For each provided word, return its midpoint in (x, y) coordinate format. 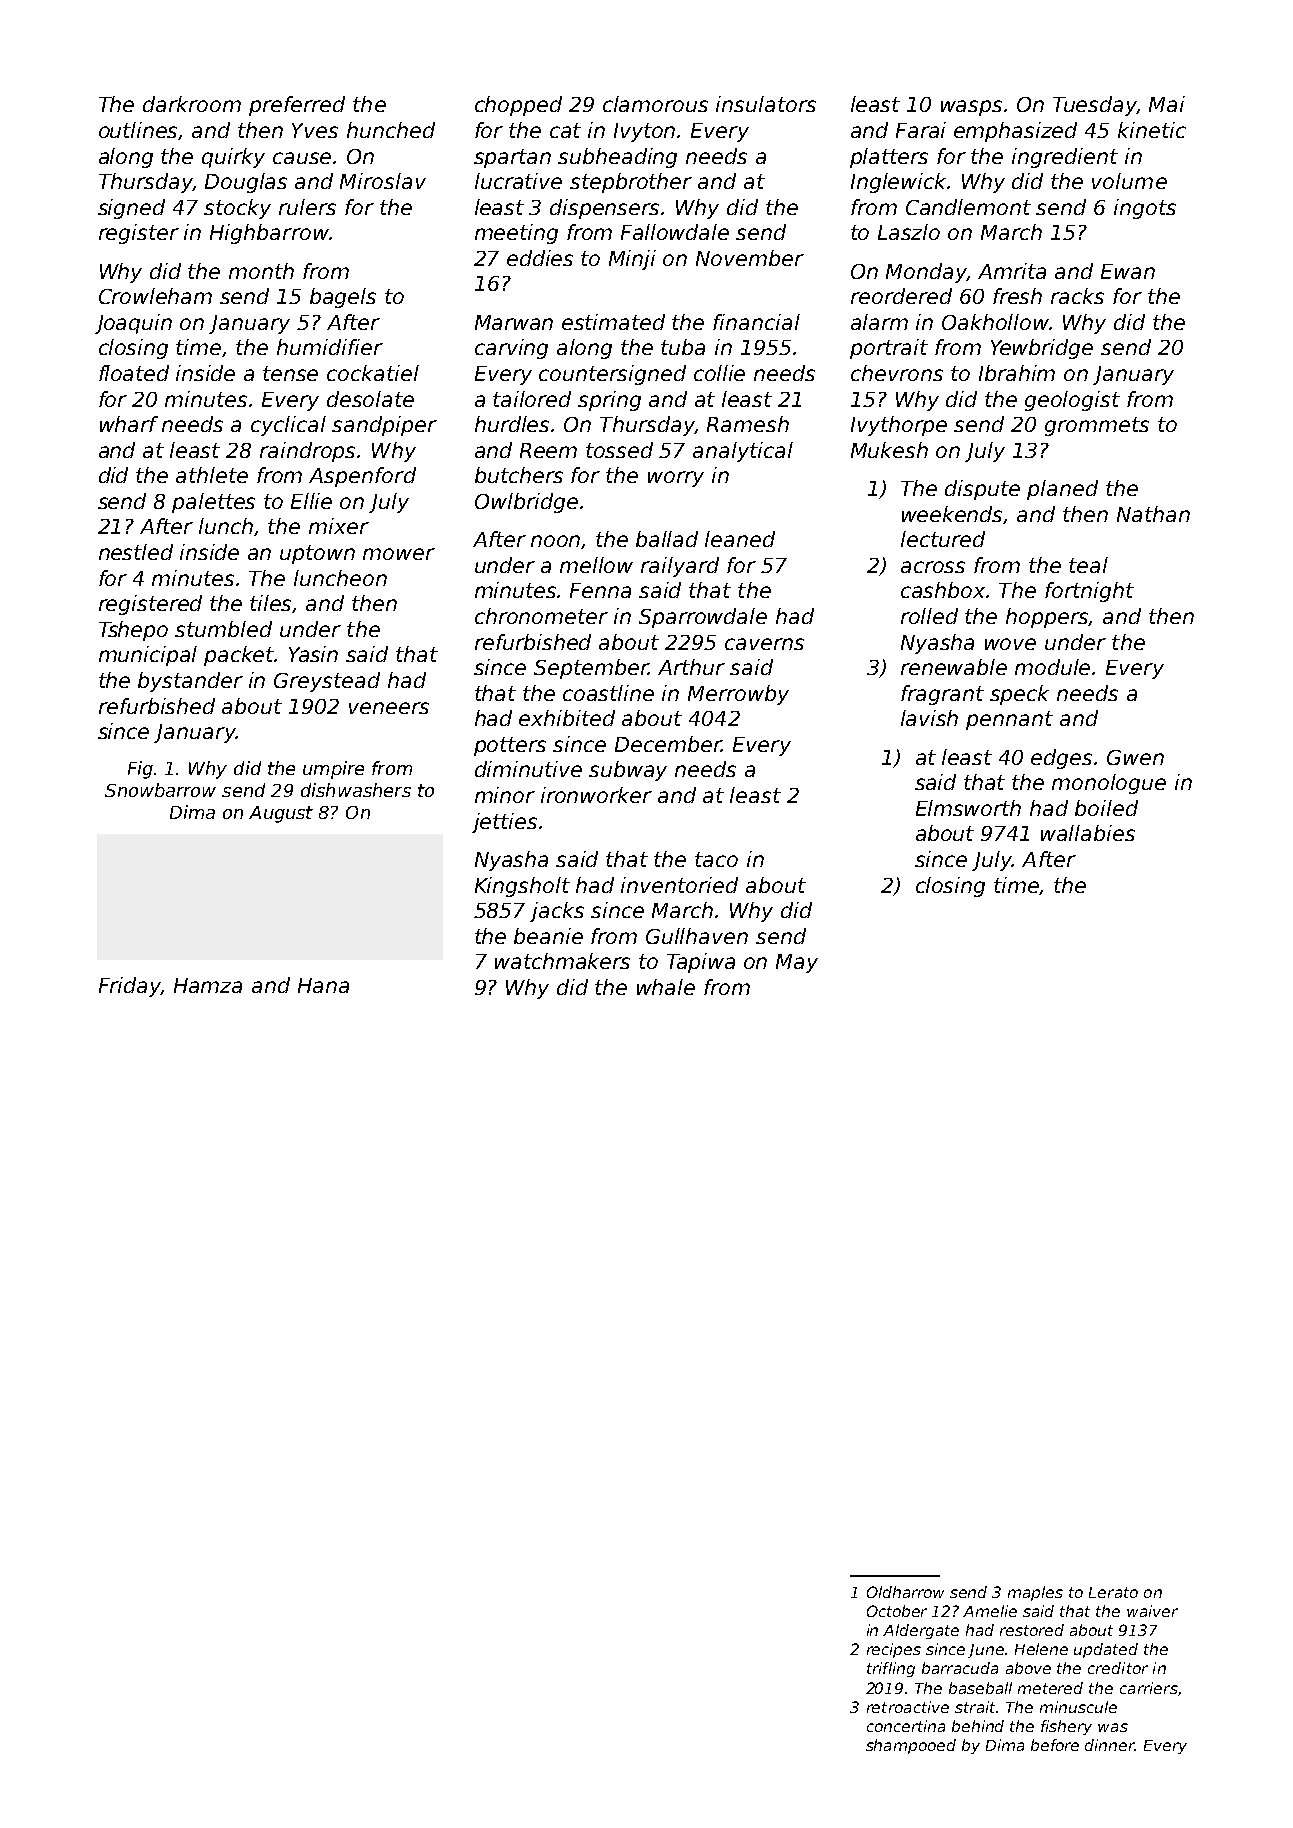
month (261, 271)
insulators (766, 104)
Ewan (1128, 271)
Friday (130, 987)
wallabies (1088, 833)
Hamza (208, 985)
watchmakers (562, 961)
